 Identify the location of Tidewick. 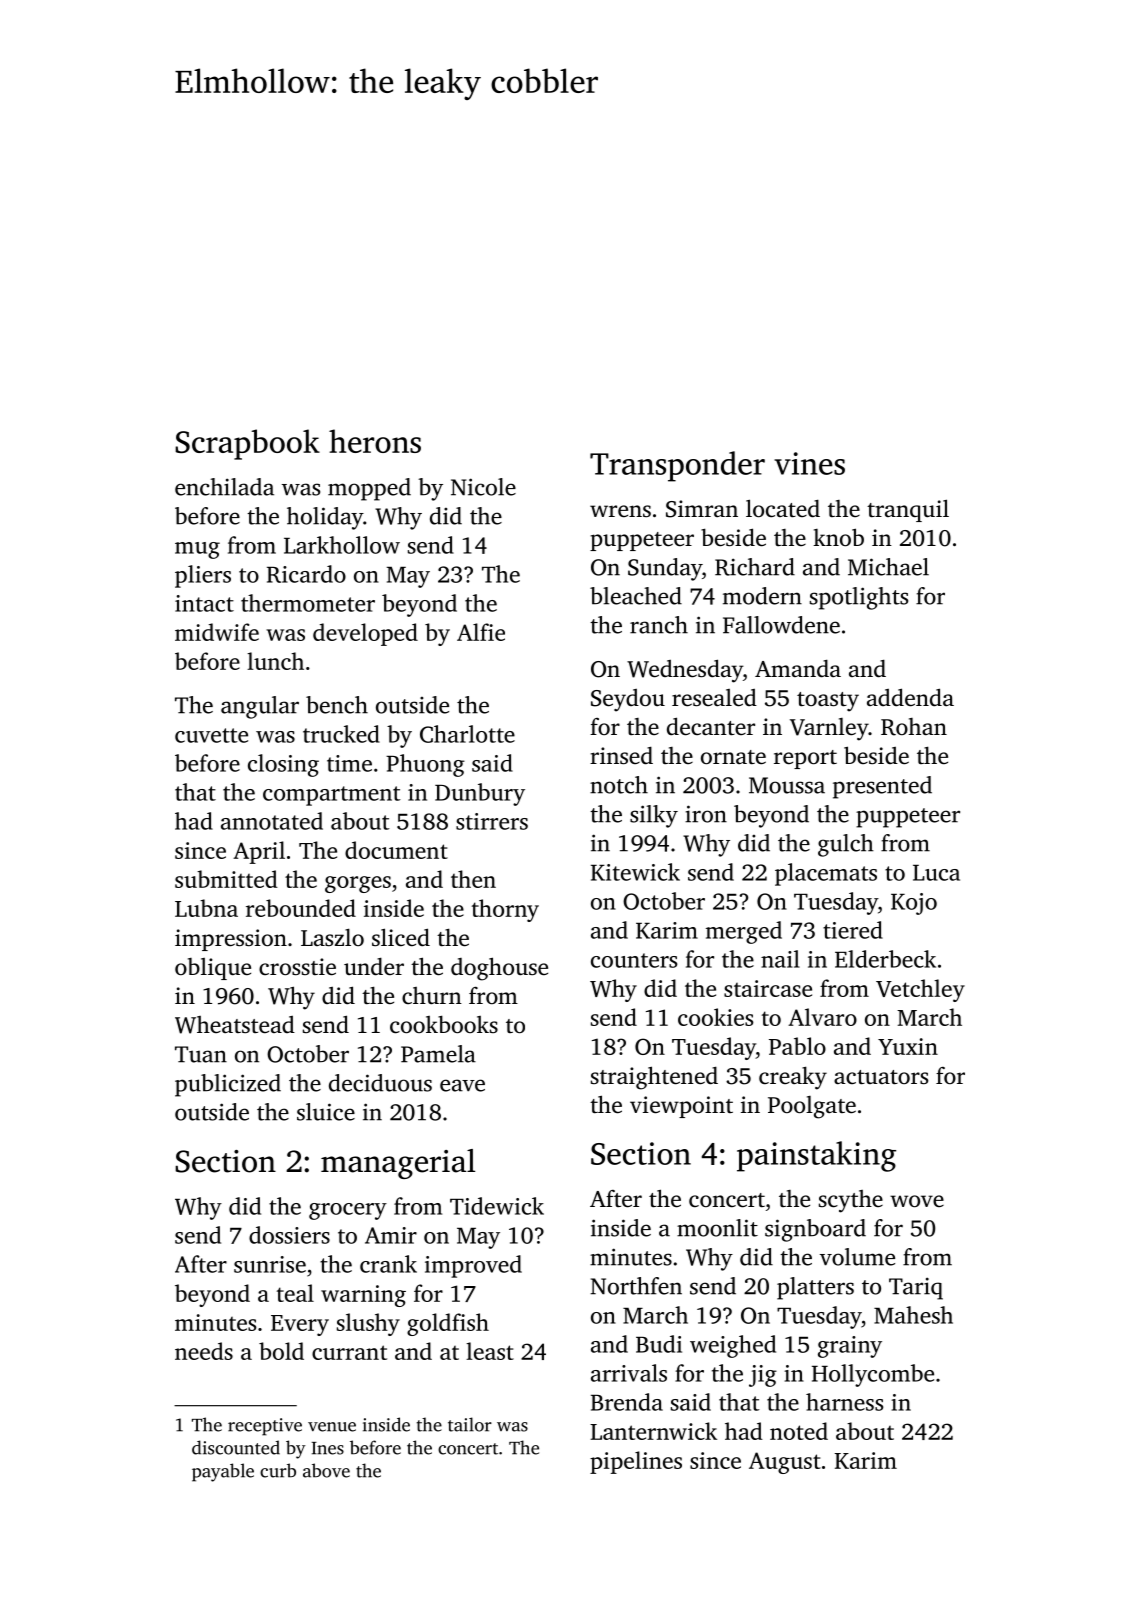
(497, 1206).
